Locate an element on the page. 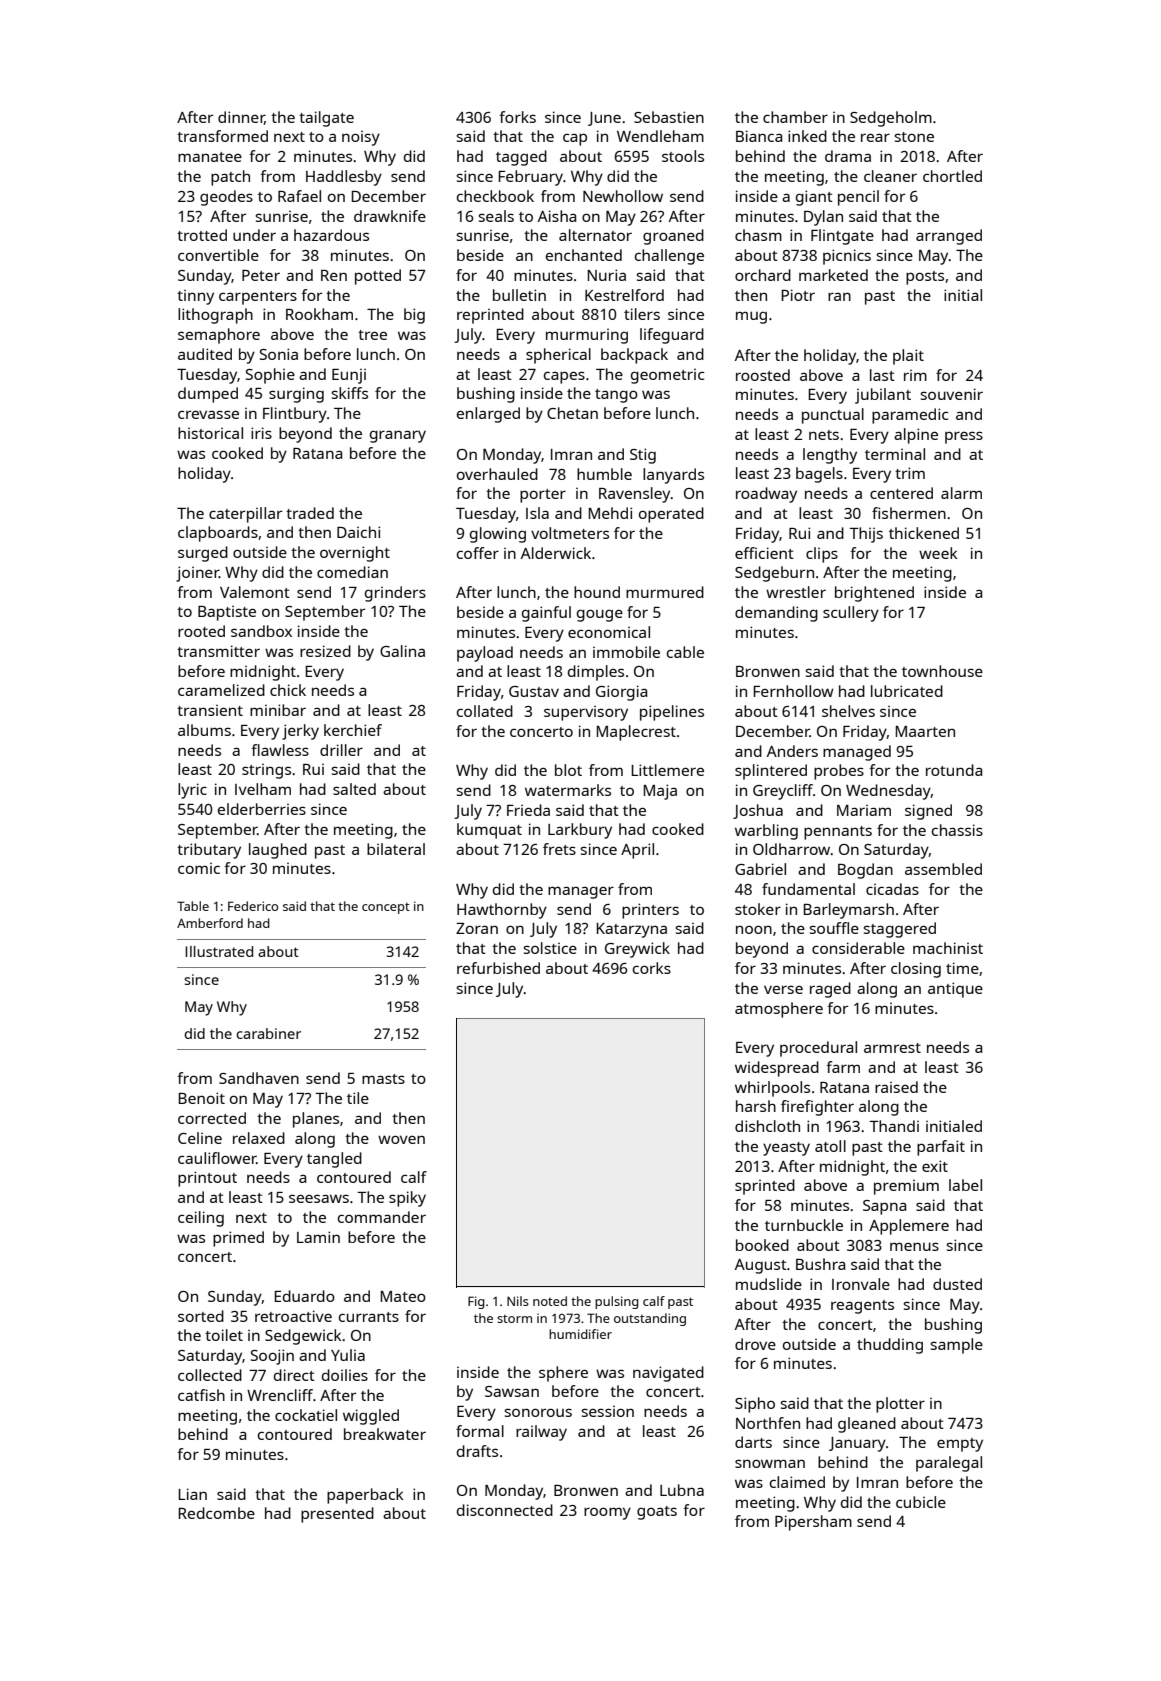 The height and width of the image is (1681, 1161). trim is located at coordinates (910, 473).
